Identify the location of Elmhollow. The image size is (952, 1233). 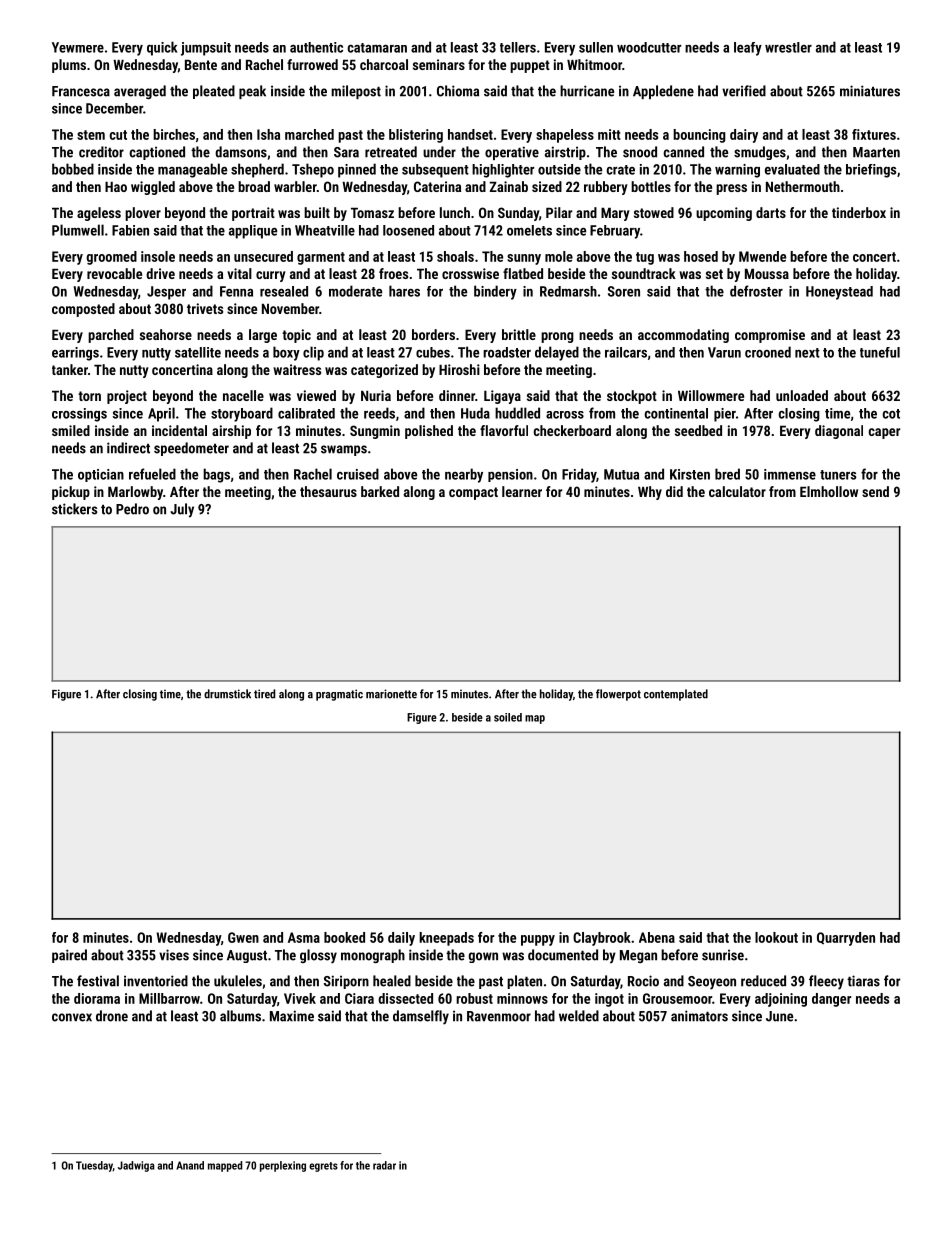
(829, 491).
